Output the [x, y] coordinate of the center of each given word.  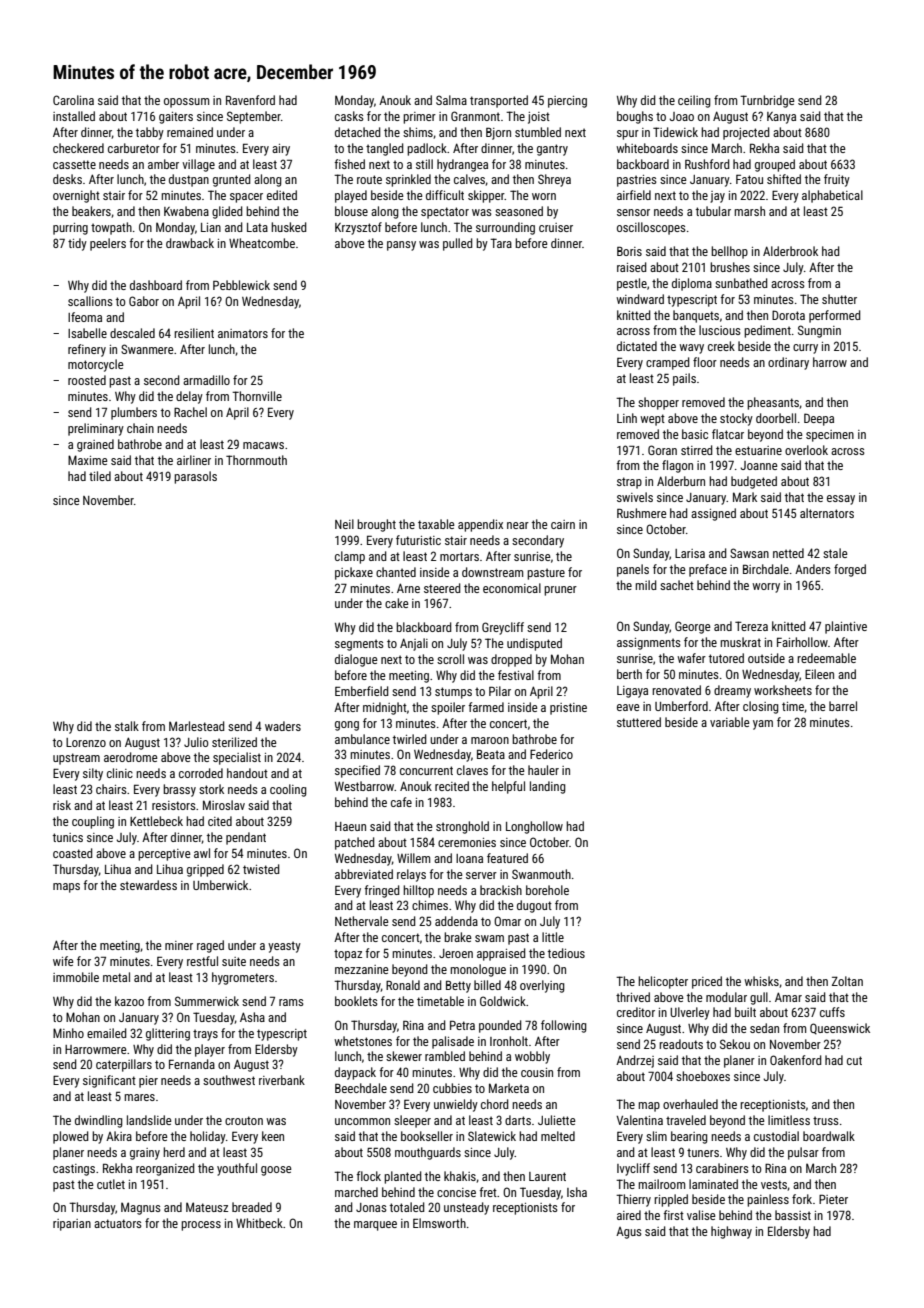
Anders [813, 569]
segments [359, 645]
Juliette [557, 1120]
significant [109, 1081]
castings [74, 1170]
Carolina [73, 100]
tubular [713, 211]
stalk [127, 726]
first [673, 1215]
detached [358, 132]
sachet [677, 585]
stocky [736, 419]
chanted [396, 572]
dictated [637, 346]
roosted [87, 380]
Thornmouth [256, 460]
